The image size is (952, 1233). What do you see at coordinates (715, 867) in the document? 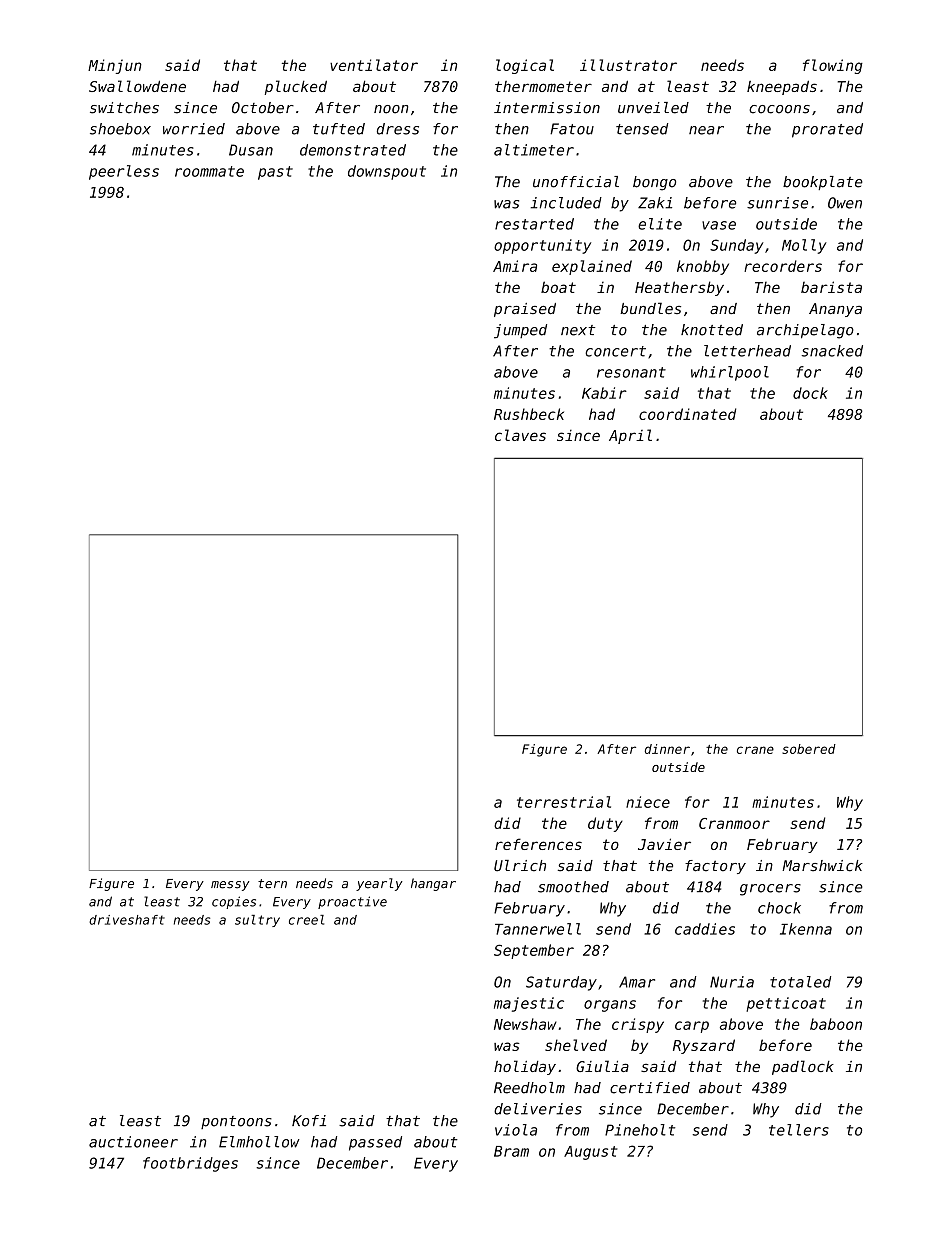
I see `factory` at bounding box center [715, 867].
